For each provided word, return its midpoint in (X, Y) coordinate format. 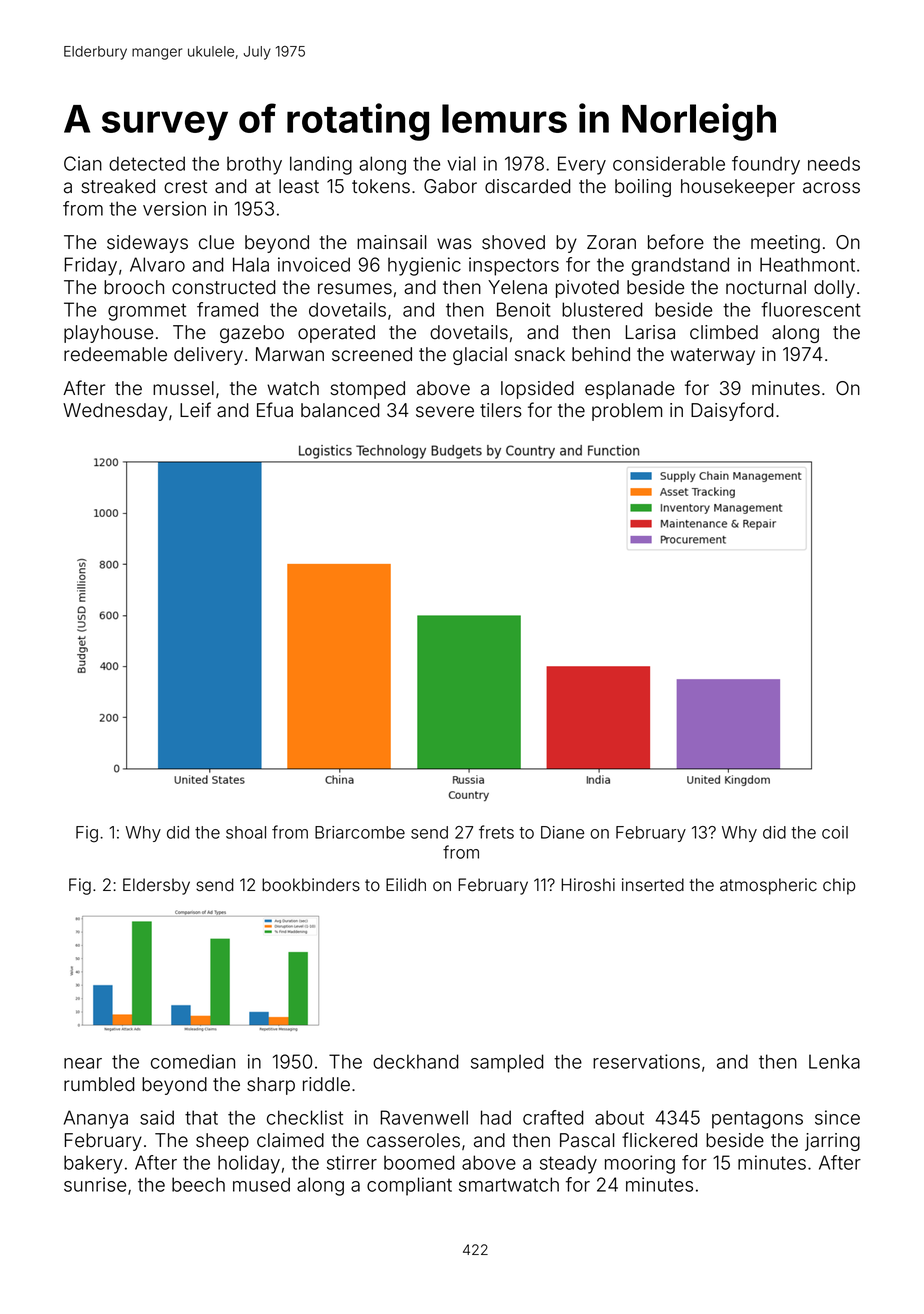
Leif (195, 410)
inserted (653, 885)
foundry (766, 165)
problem (627, 412)
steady (568, 1164)
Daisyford (732, 411)
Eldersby (156, 886)
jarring (832, 1142)
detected (147, 163)
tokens (381, 186)
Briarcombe (360, 832)
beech (198, 1184)
